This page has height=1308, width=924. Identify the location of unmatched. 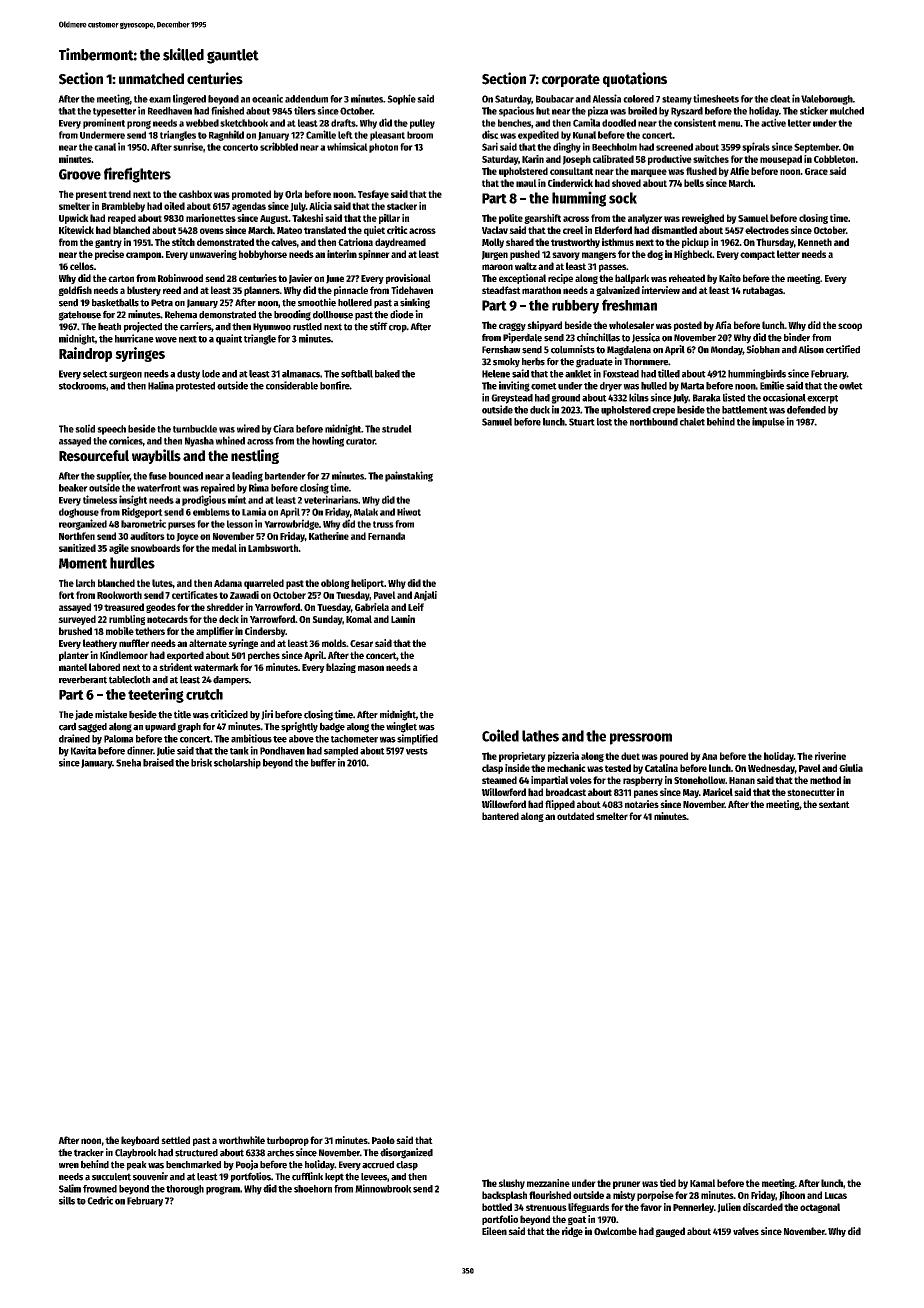
(151, 79).
